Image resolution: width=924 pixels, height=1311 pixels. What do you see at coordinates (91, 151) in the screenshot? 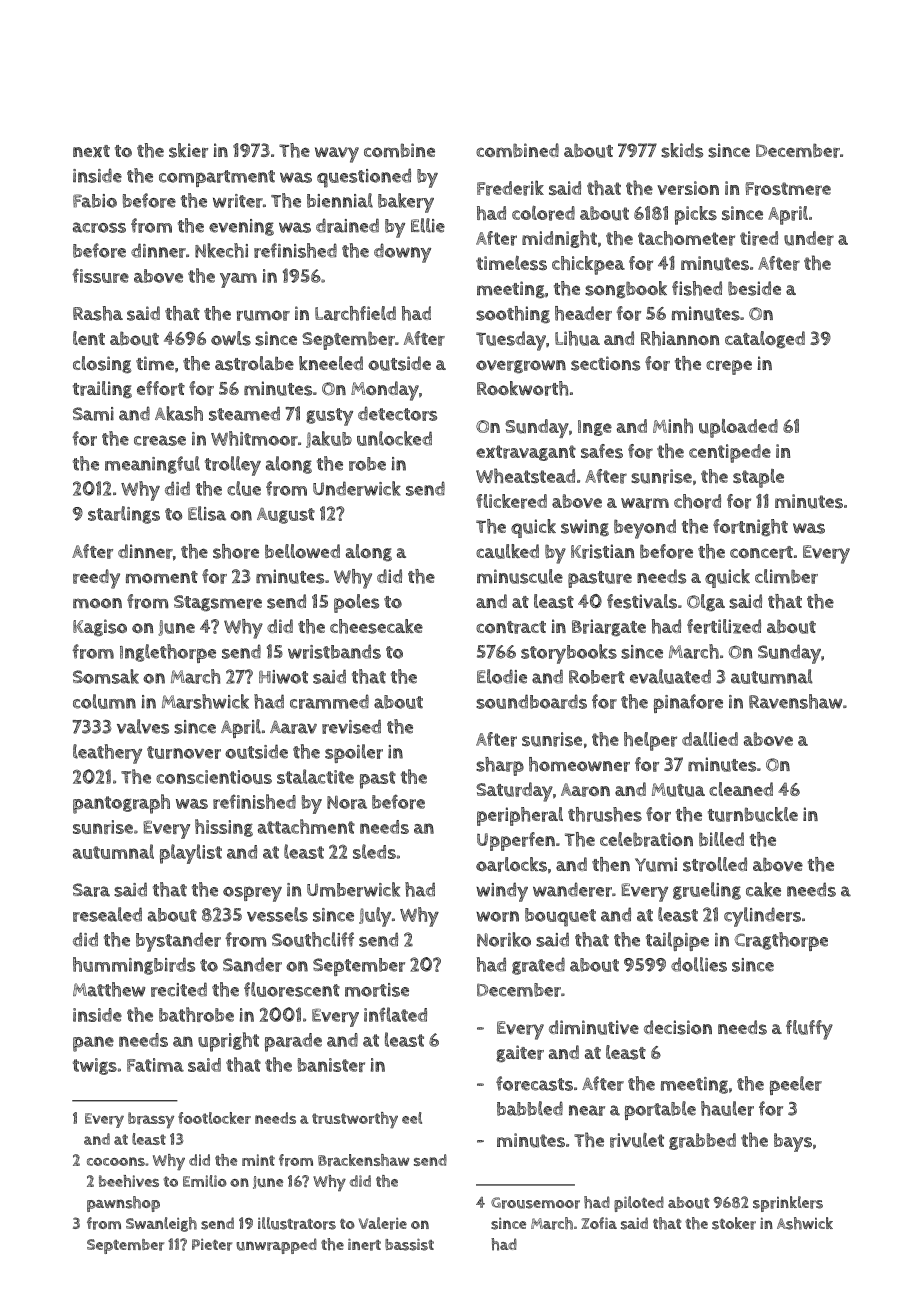
I see `next` at bounding box center [91, 151].
